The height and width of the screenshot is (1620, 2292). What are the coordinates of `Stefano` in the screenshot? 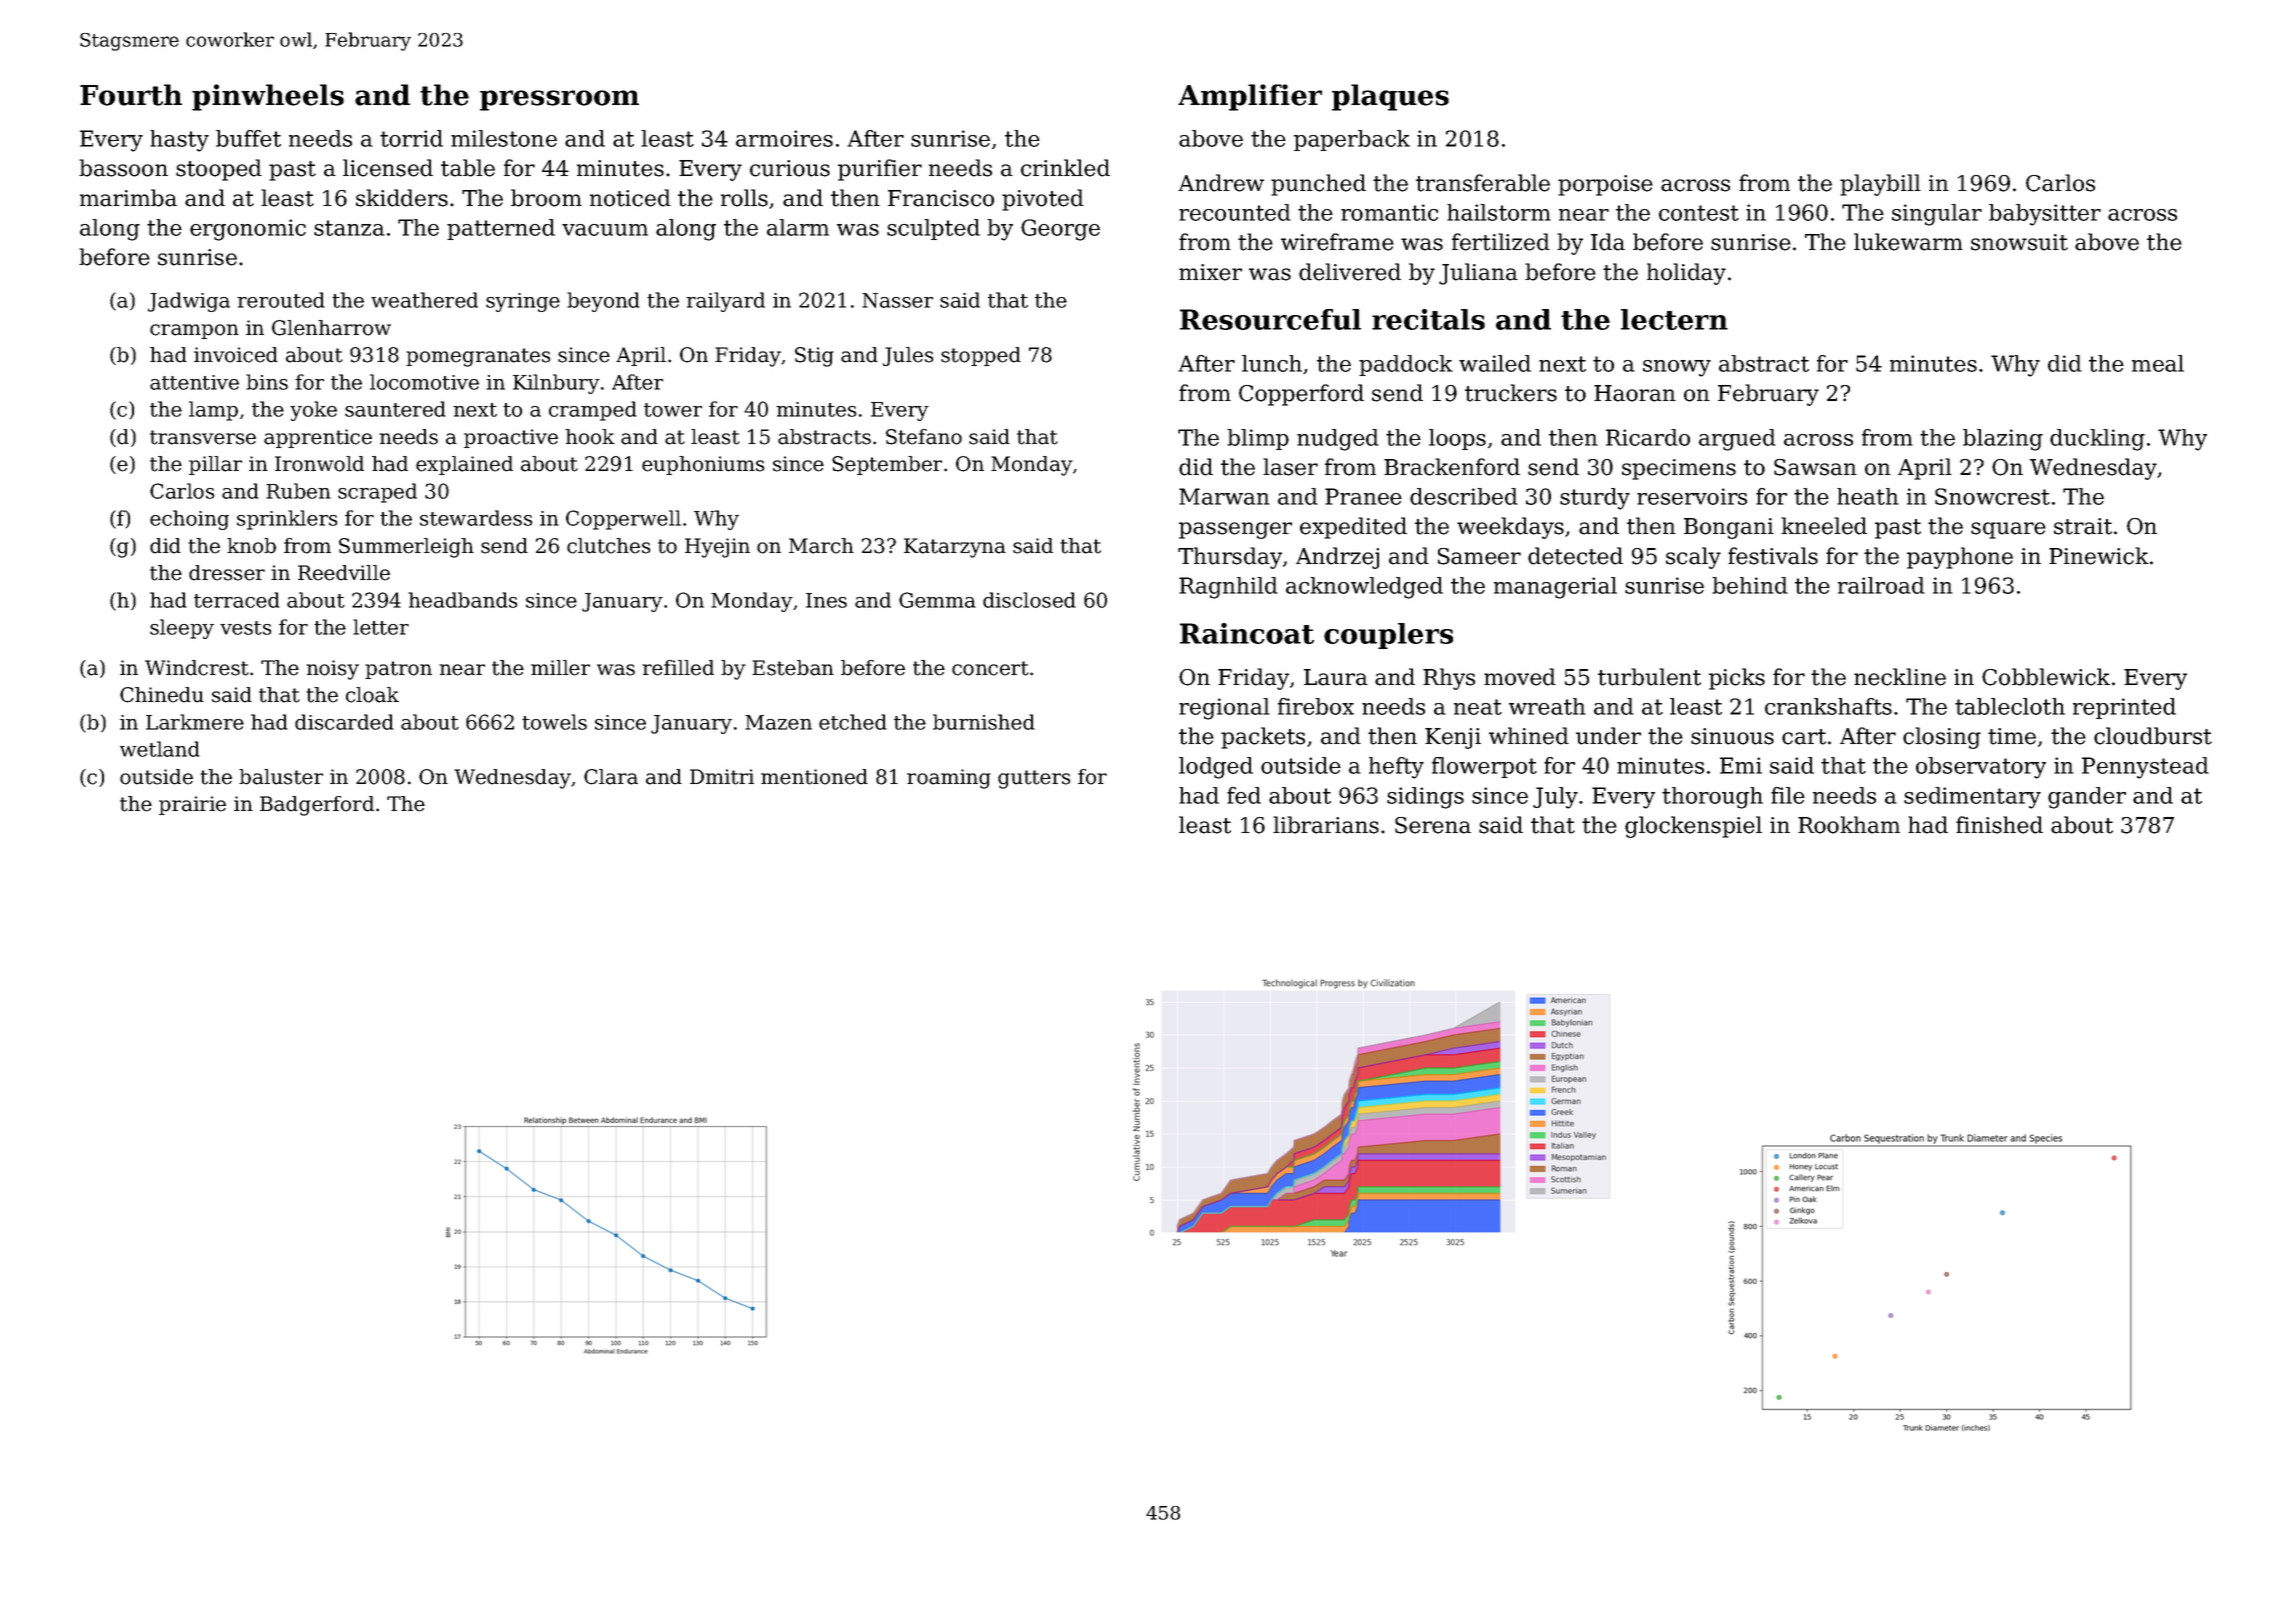 It's located at (924, 437).
